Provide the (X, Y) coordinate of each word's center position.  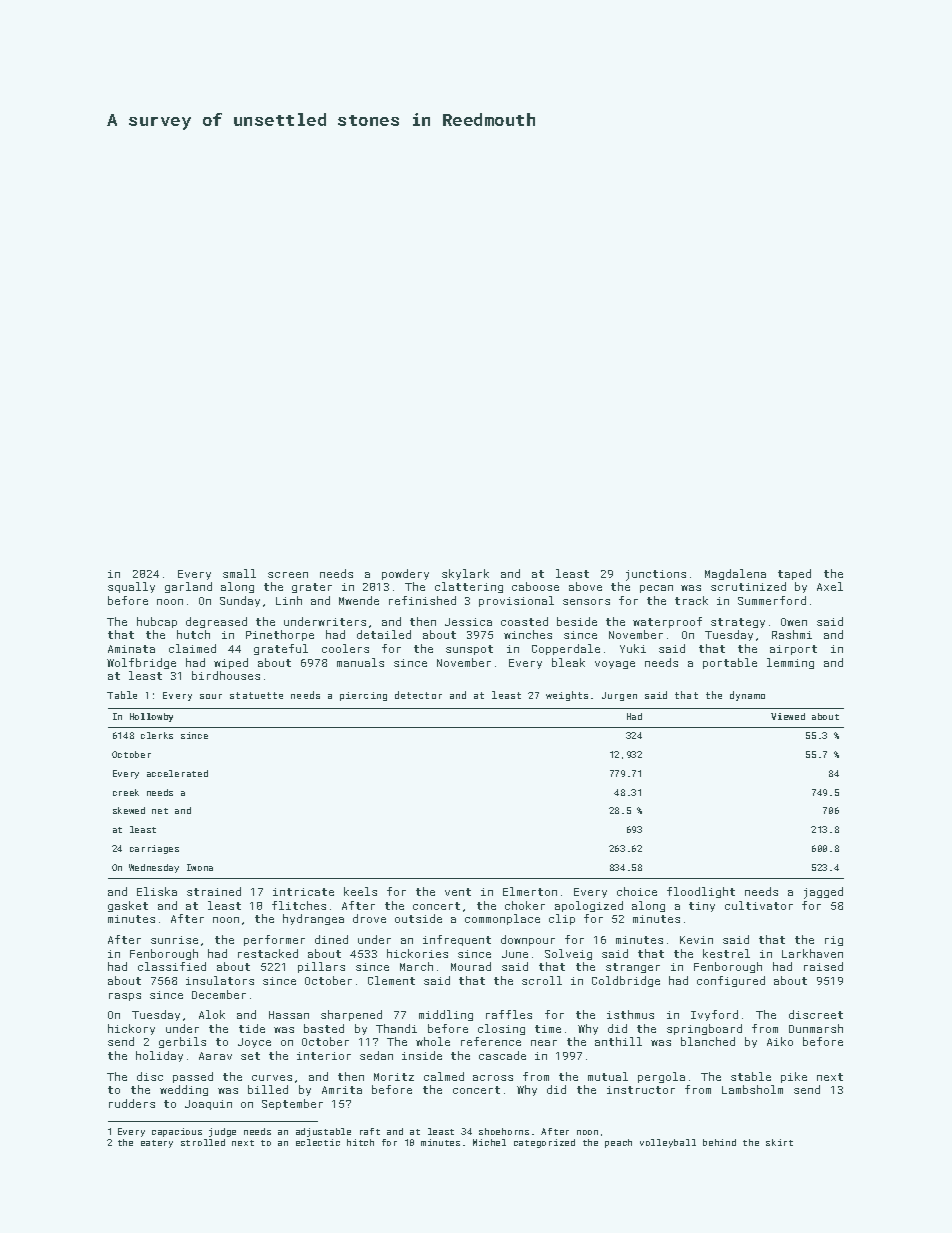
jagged (823, 893)
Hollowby (151, 717)
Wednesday (154, 868)
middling (446, 1015)
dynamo (747, 696)
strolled (203, 1142)
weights (567, 696)
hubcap (157, 622)
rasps (125, 997)
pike (794, 1077)
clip (562, 919)
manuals (360, 662)
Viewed (788, 716)
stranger (633, 968)
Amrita (342, 1090)
